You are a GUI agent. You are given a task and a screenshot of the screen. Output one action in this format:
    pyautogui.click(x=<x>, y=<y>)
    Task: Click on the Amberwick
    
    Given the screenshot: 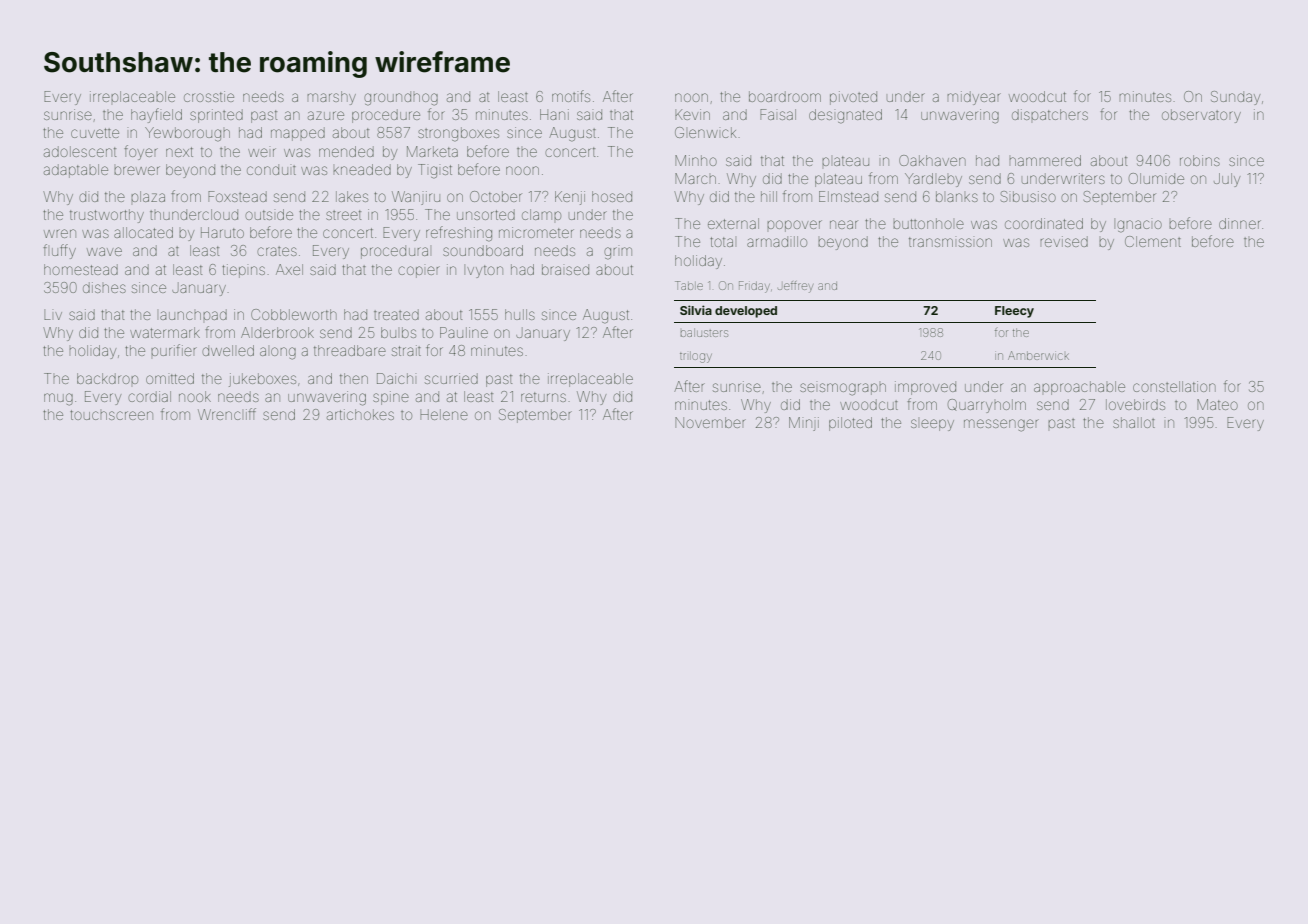 What is the action you would take?
    pyautogui.click(x=1038, y=355)
